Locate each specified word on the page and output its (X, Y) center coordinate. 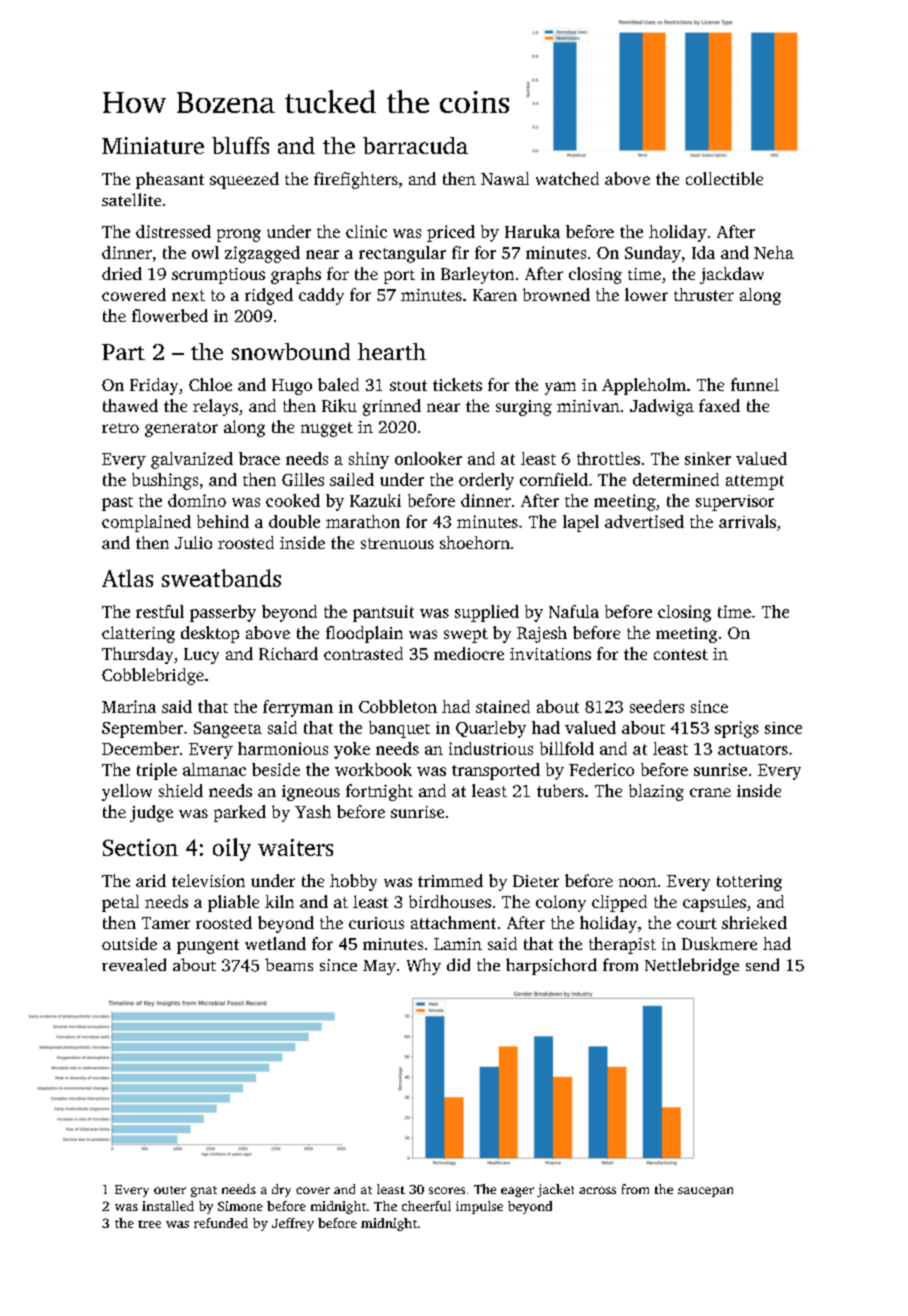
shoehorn (475, 542)
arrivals (747, 521)
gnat (204, 1191)
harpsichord (551, 966)
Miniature (153, 145)
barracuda (415, 145)
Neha (774, 252)
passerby (223, 613)
